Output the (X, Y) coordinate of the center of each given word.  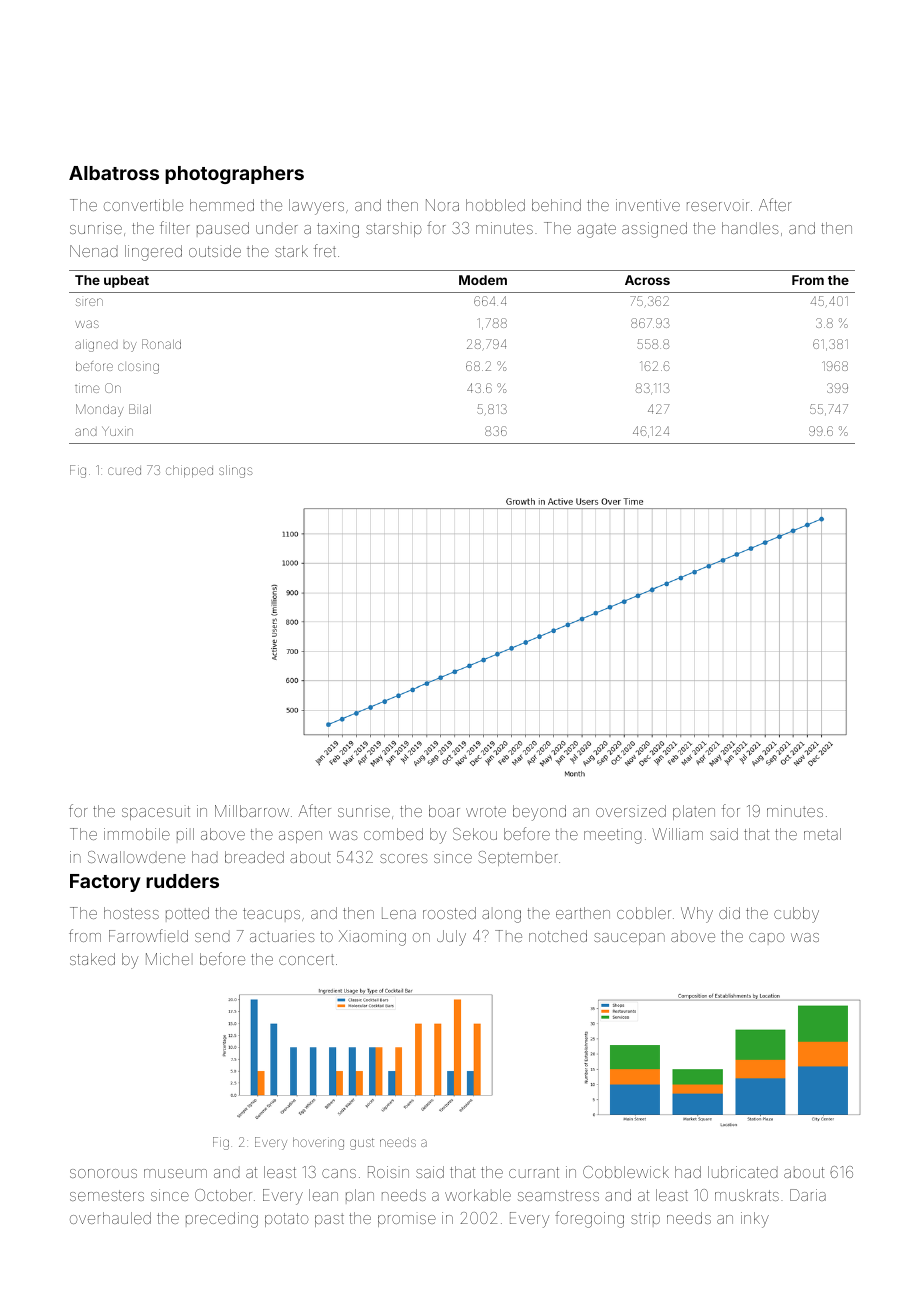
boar (444, 811)
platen (694, 812)
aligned (96, 345)
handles (750, 228)
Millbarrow (252, 811)
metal (822, 834)
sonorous (103, 1173)
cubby (796, 915)
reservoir (718, 206)
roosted (449, 913)
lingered (153, 253)
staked (92, 959)
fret (325, 250)
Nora (442, 205)
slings (235, 471)
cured (124, 471)
